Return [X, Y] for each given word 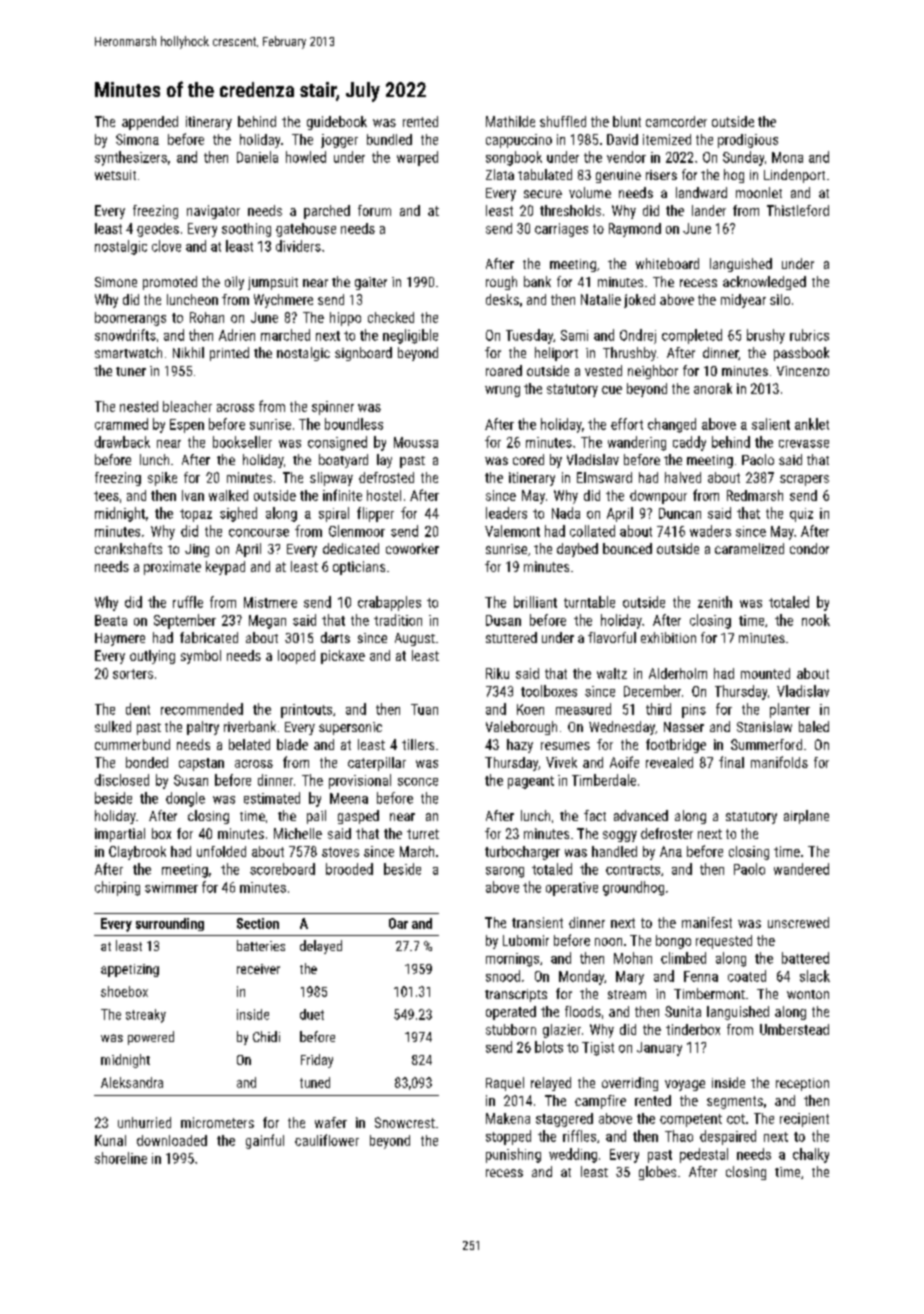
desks [502, 299]
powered [151, 1038]
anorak [713, 388]
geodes [158, 230]
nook [816, 620]
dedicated [351, 548]
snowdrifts [125, 335]
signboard [363, 354]
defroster [667, 833]
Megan [267, 622]
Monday [581, 977]
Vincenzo [803, 371]
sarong [505, 872]
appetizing [130, 970]
